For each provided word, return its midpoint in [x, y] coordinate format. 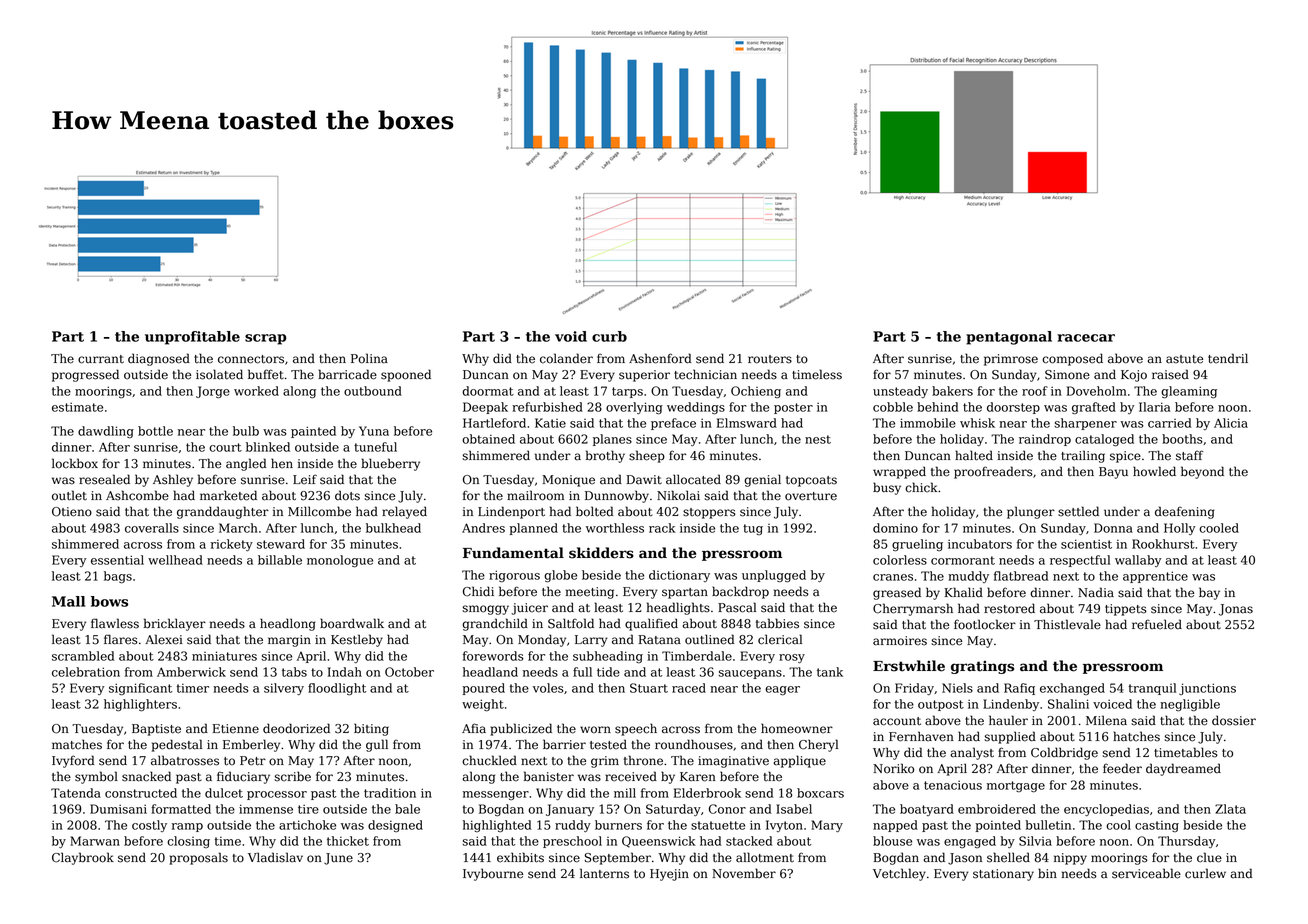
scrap [265, 339]
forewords [493, 656]
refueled [1157, 624]
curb [609, 336]
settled [1078, 511]
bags [118, 577]
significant [140, 689]
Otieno [72, 512]
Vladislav [275, 857]
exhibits [520, 857]
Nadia [1096, 592]
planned [533, 529]
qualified [651, 624]
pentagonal [1009, 338]
